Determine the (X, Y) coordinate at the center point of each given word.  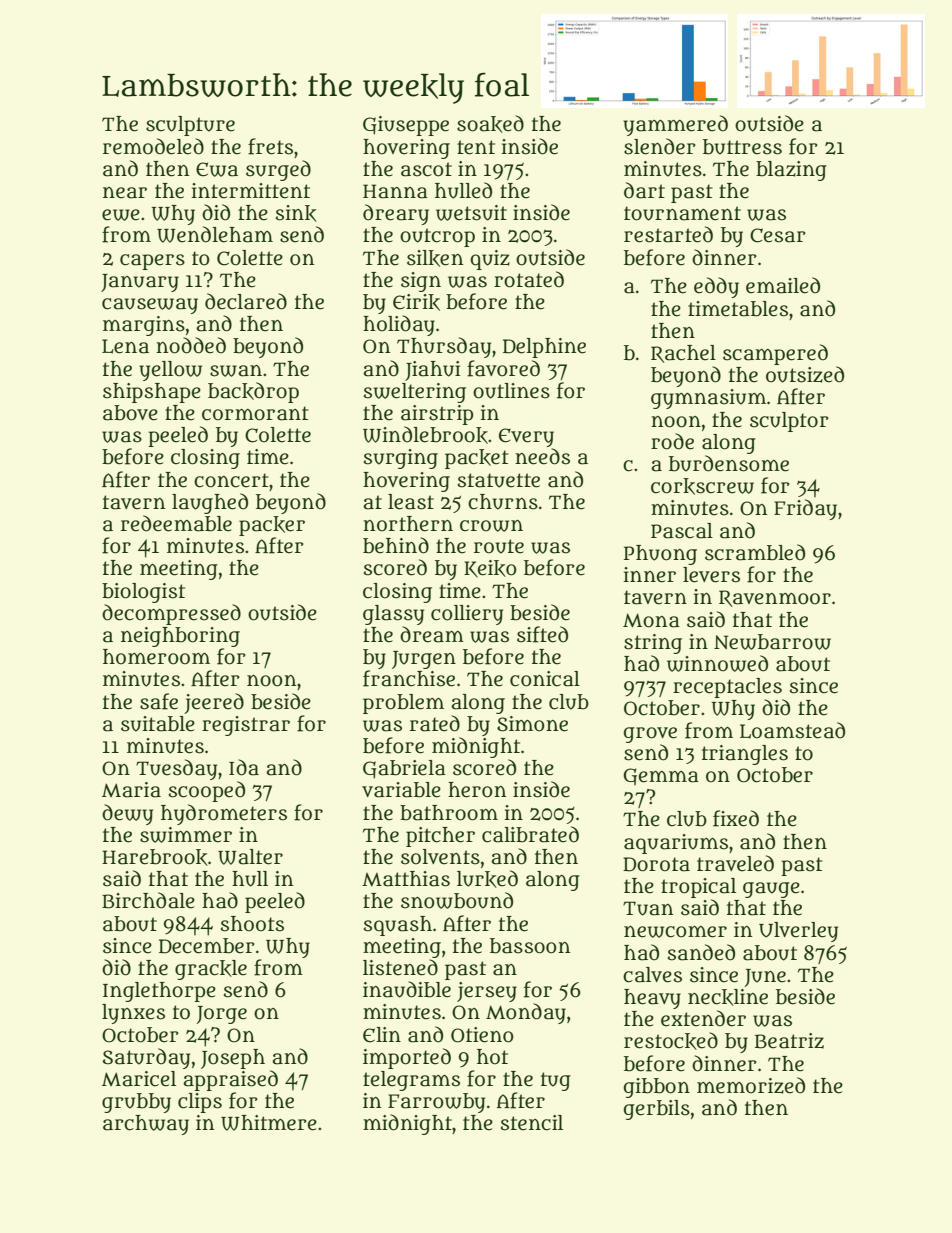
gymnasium (708, 399)
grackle (211, 970)
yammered (675, 125)
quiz (490, 260)
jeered (214, 703)
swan (236, 371)
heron (477, 790)
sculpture (190, 126)
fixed (736, 818)
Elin (382, 1035)
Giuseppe (406, 126)
